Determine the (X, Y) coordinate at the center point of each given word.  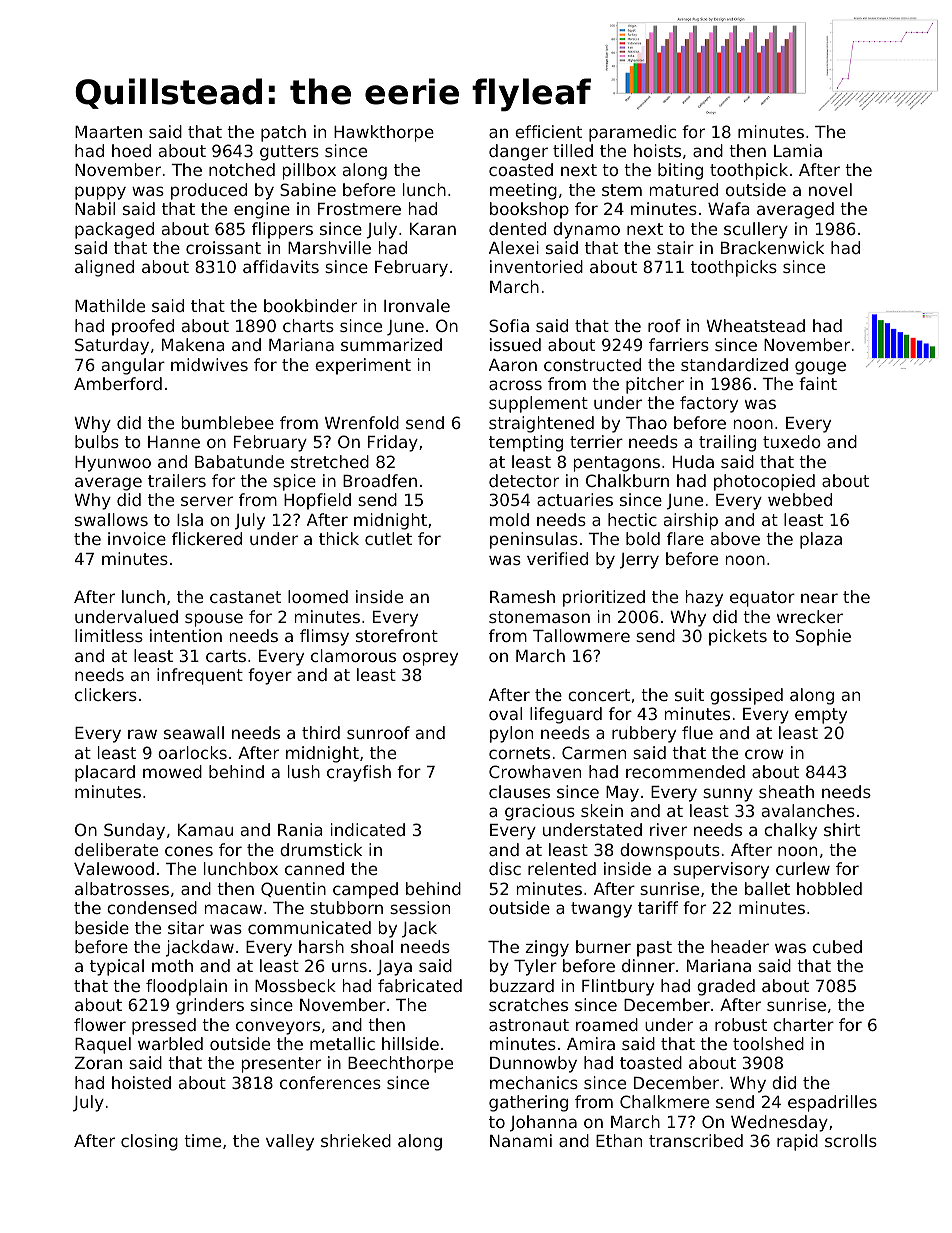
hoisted (141, 1082)
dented (517, 228)
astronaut (529, 1025)
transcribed (696, 1140)
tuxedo (792, 441)
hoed (131, 150)
